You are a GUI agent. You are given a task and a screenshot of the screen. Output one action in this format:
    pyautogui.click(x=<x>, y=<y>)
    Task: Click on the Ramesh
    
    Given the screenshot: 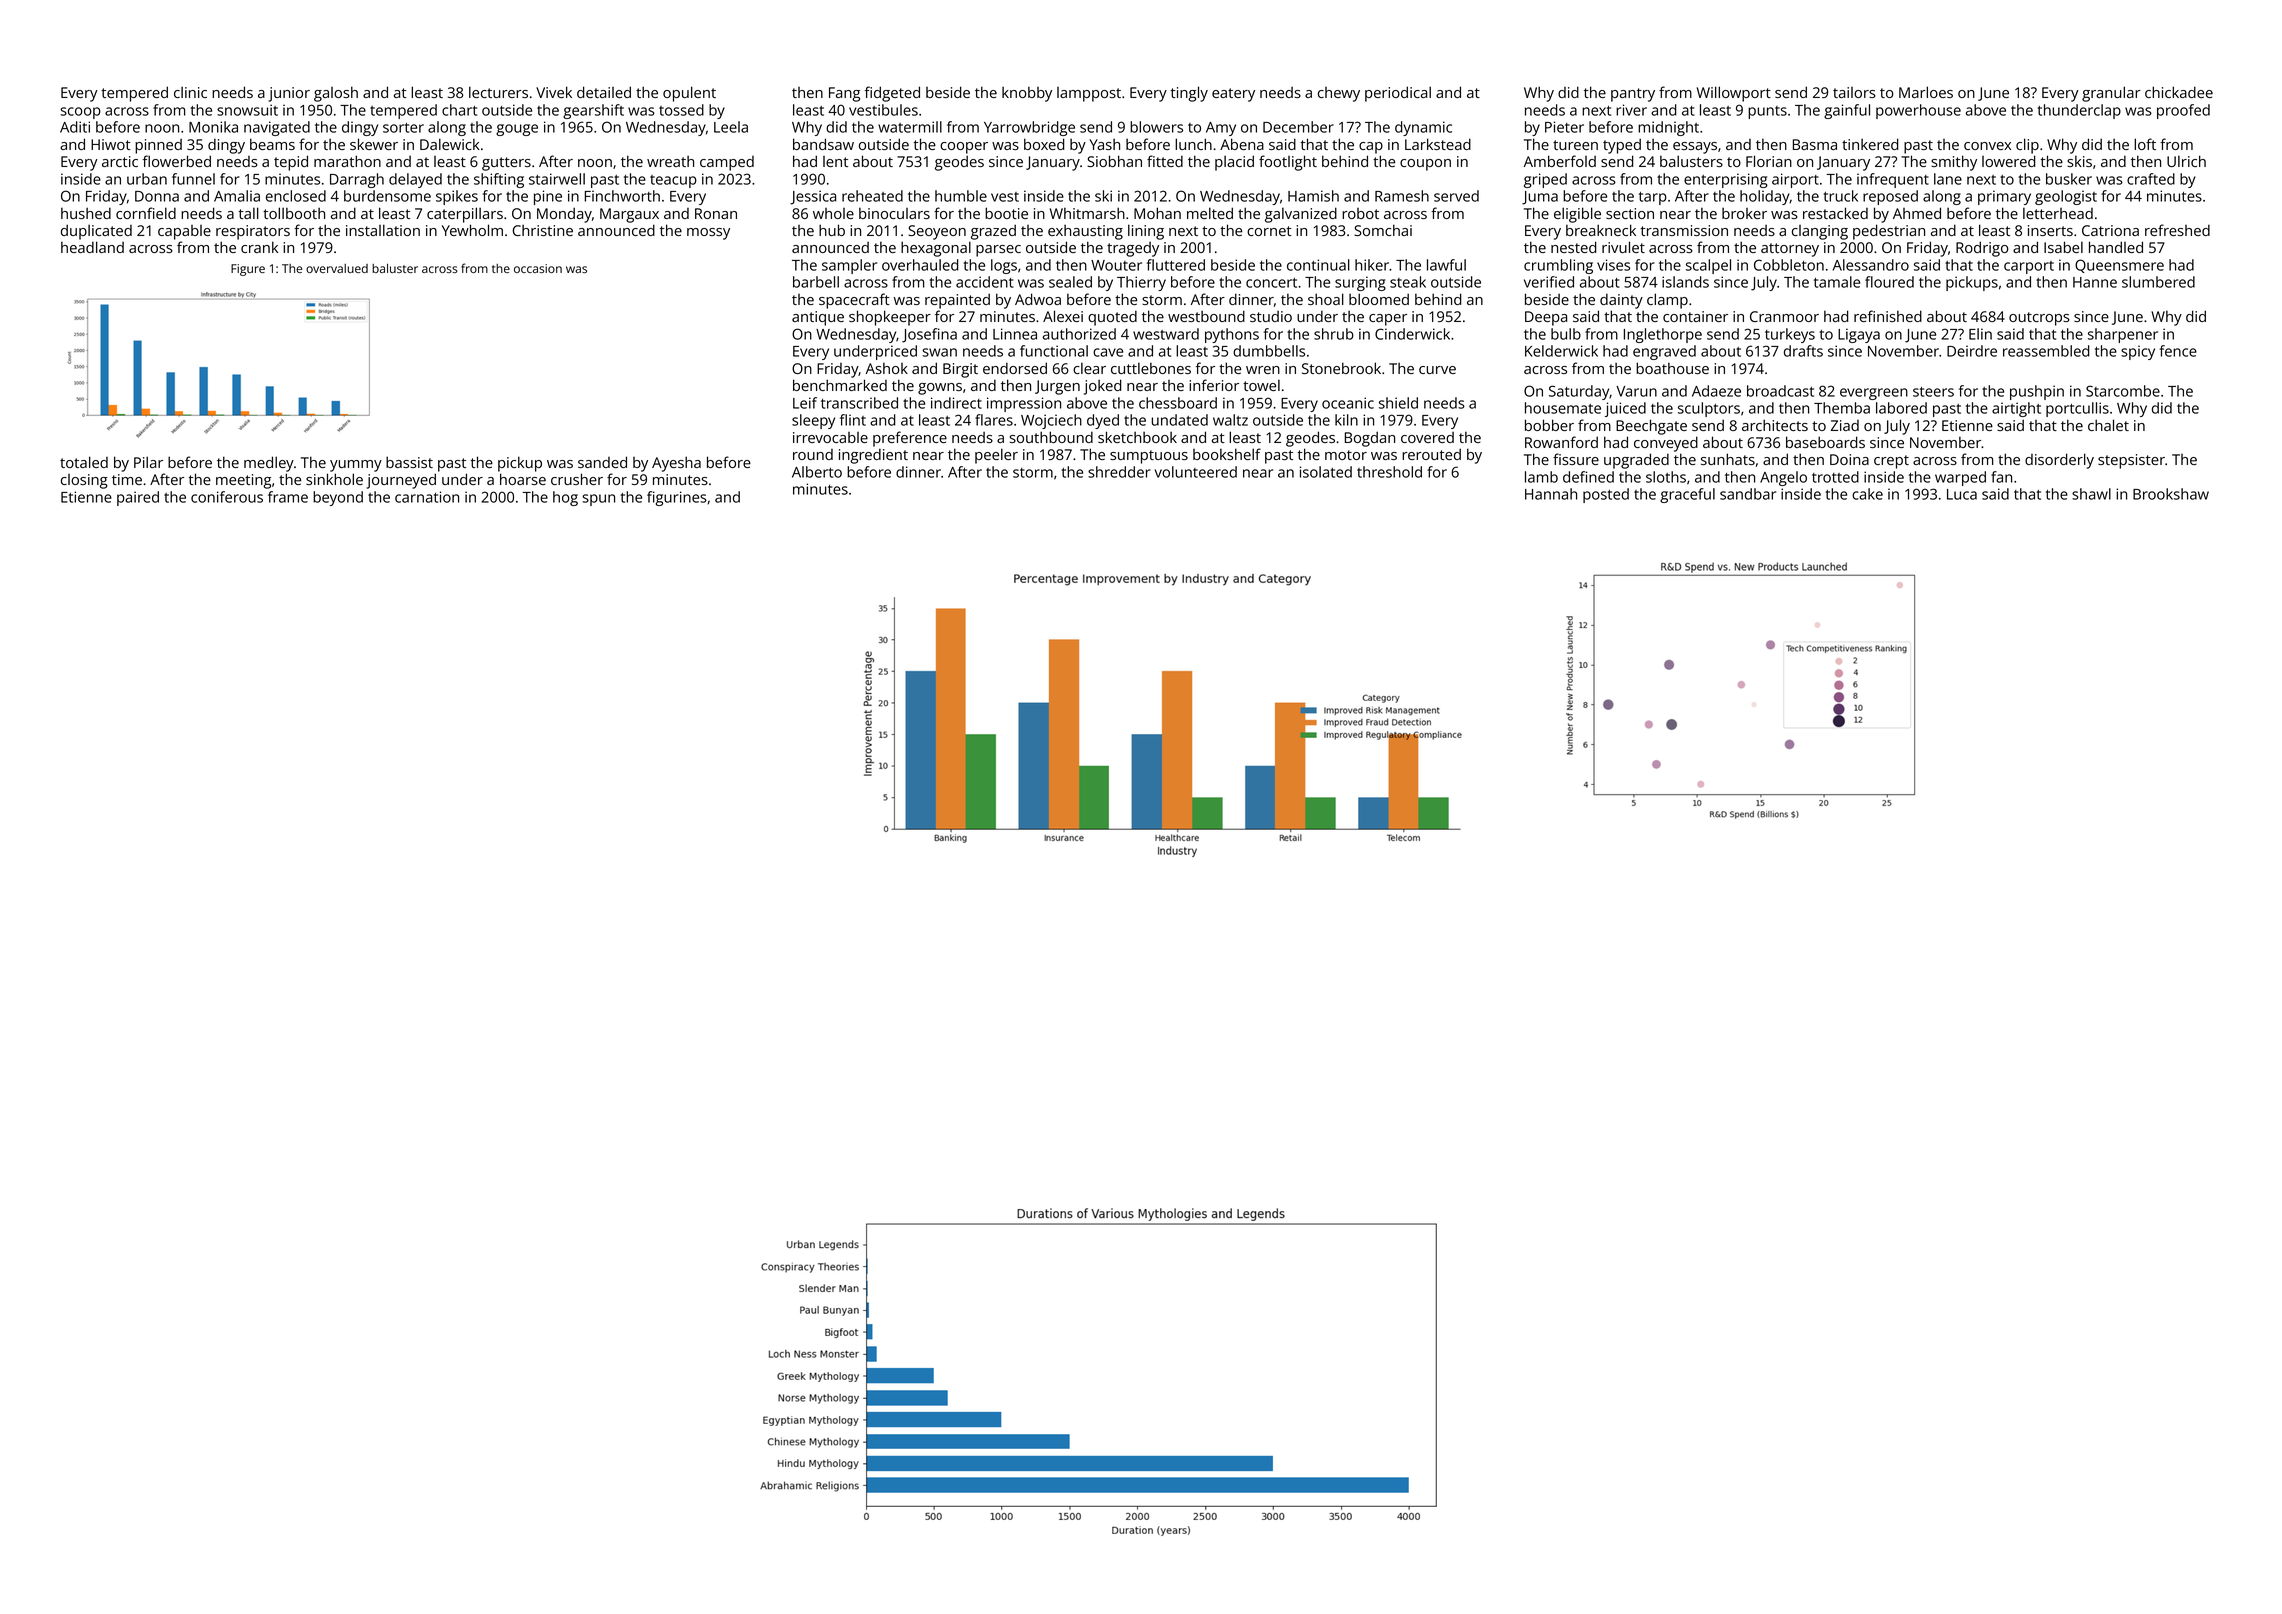 What is the action you would take?
    pyautogui.click(x=1402, y=196)
